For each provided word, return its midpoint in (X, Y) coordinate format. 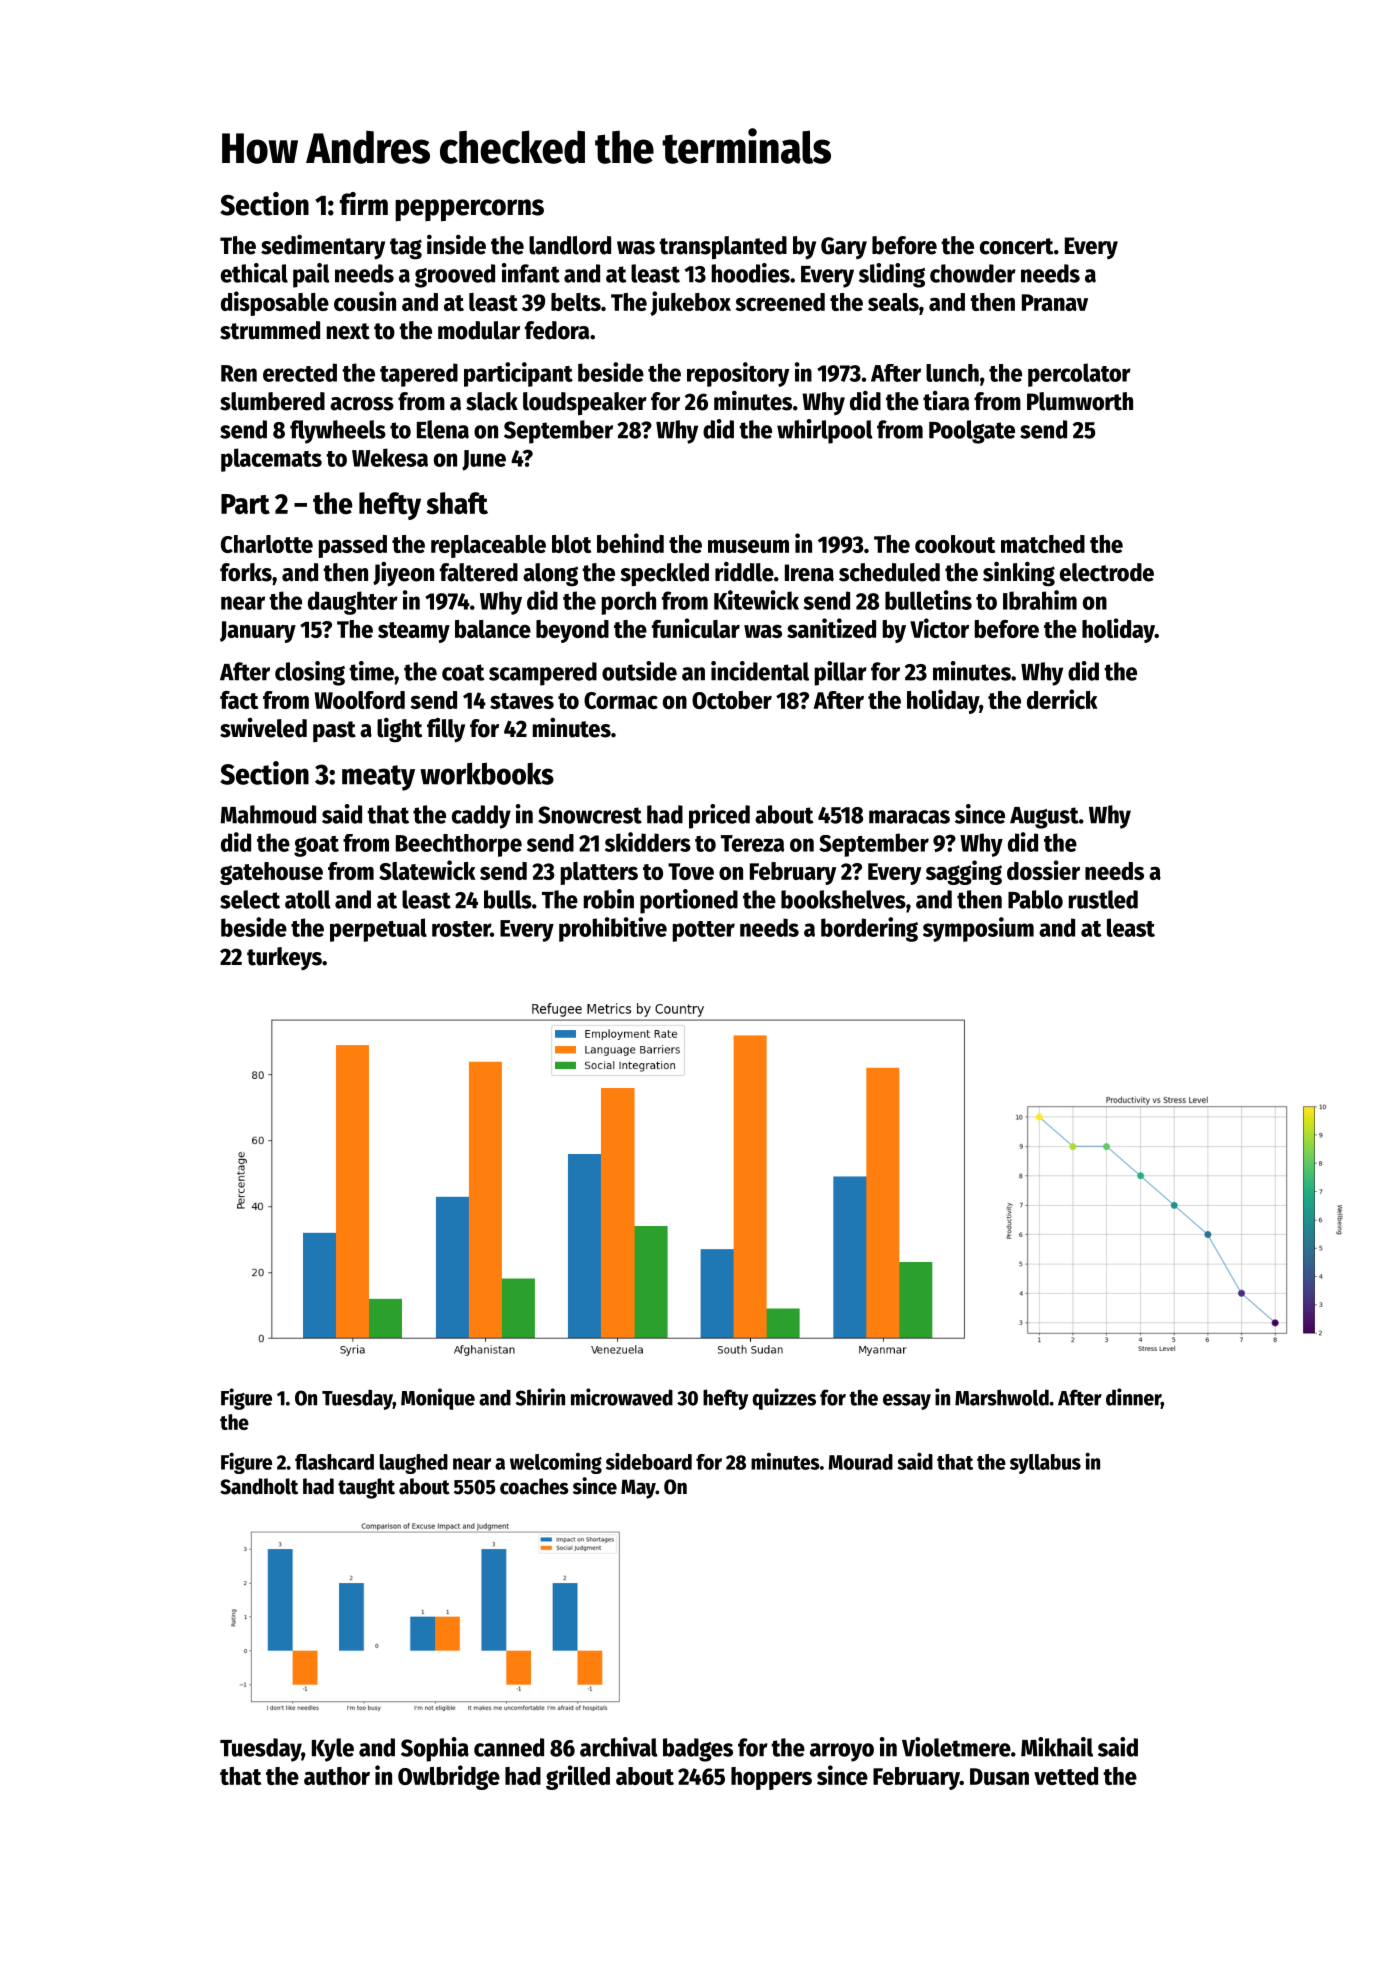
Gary (844, 248)
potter (704, 931)
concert (1016, 246)
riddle (744, 571)
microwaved (622, 1397)
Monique (438, 1399)
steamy (414, 632)
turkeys (284, 958)
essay (907, 1402)
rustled (1103, 899)
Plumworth (1080, 401)
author (337, 1776)
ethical (254, 273)
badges (698, 1750)
